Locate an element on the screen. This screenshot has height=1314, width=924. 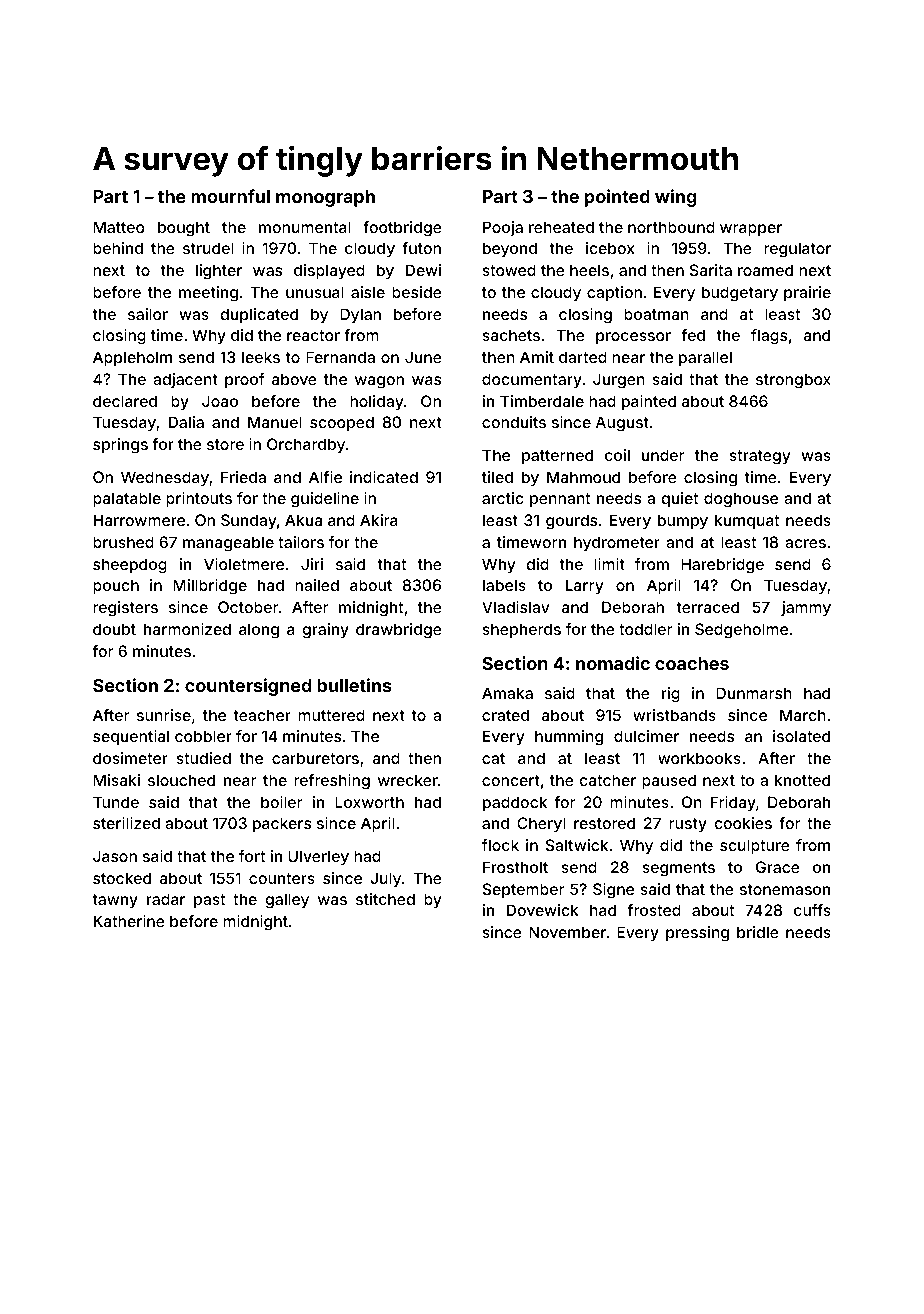
arctic is located at coordinates (502, 498).
